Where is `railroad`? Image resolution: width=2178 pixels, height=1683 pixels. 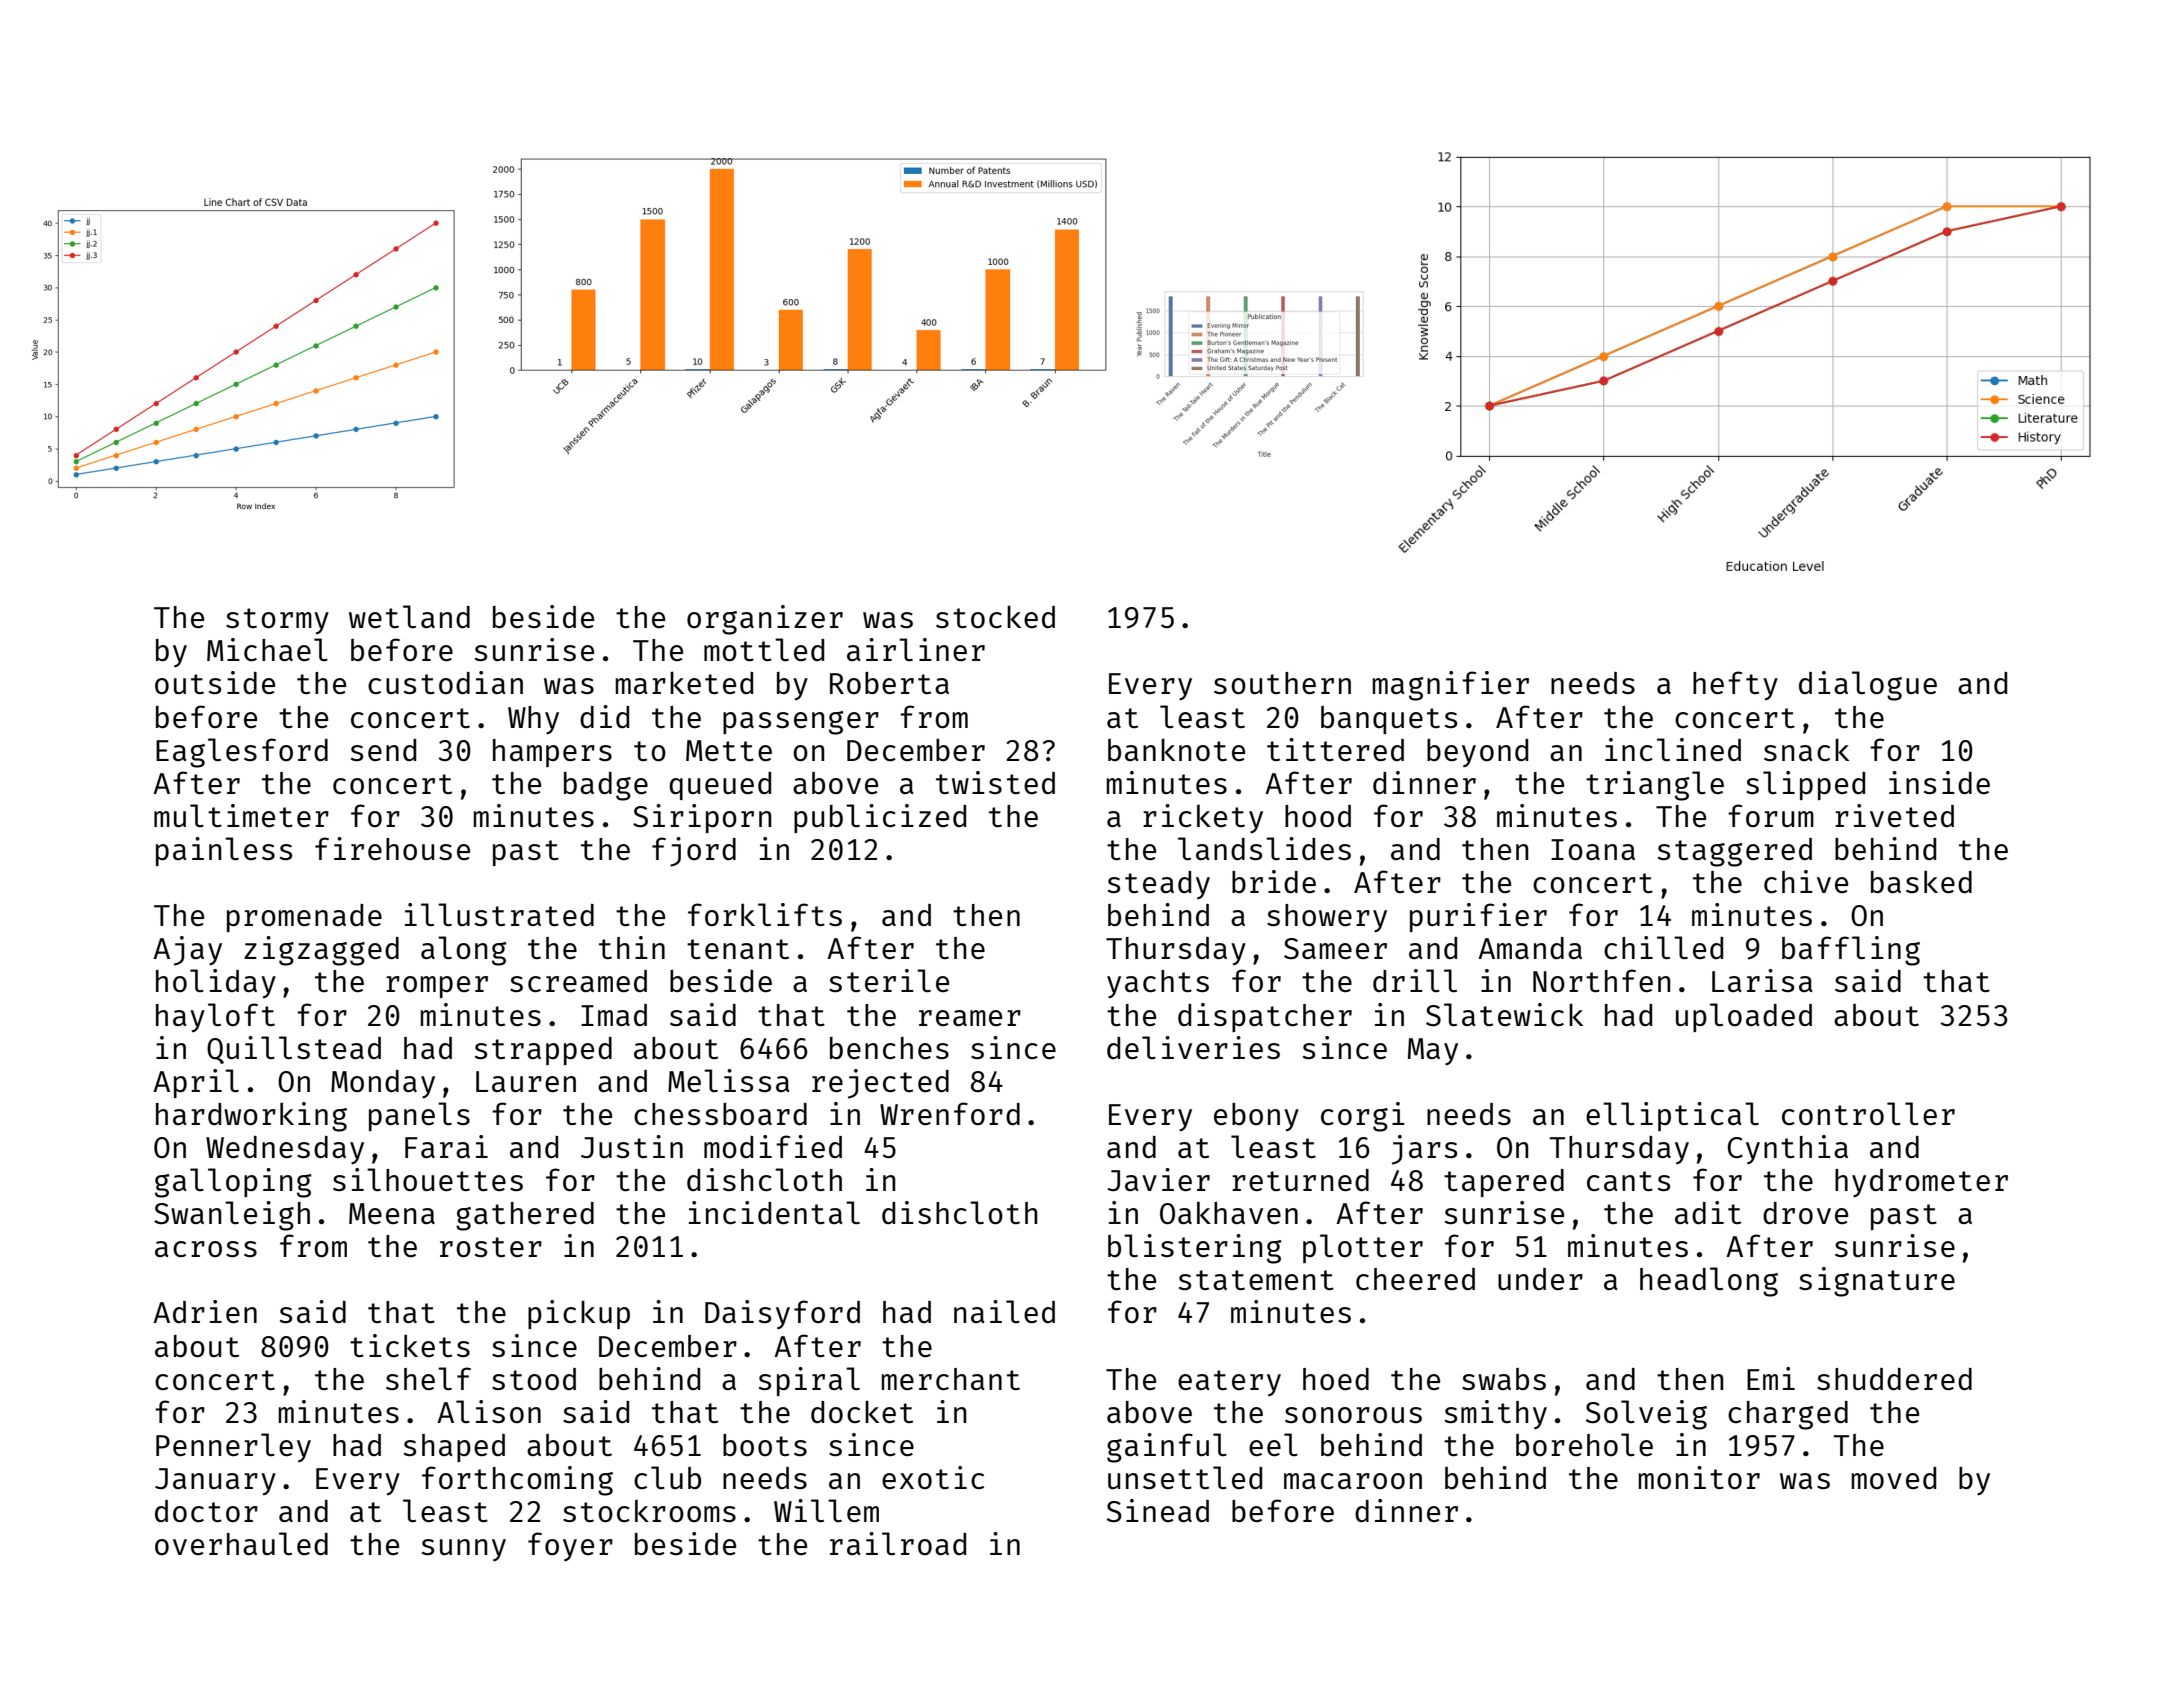
railroad is located at coordinates (898, 1543).
